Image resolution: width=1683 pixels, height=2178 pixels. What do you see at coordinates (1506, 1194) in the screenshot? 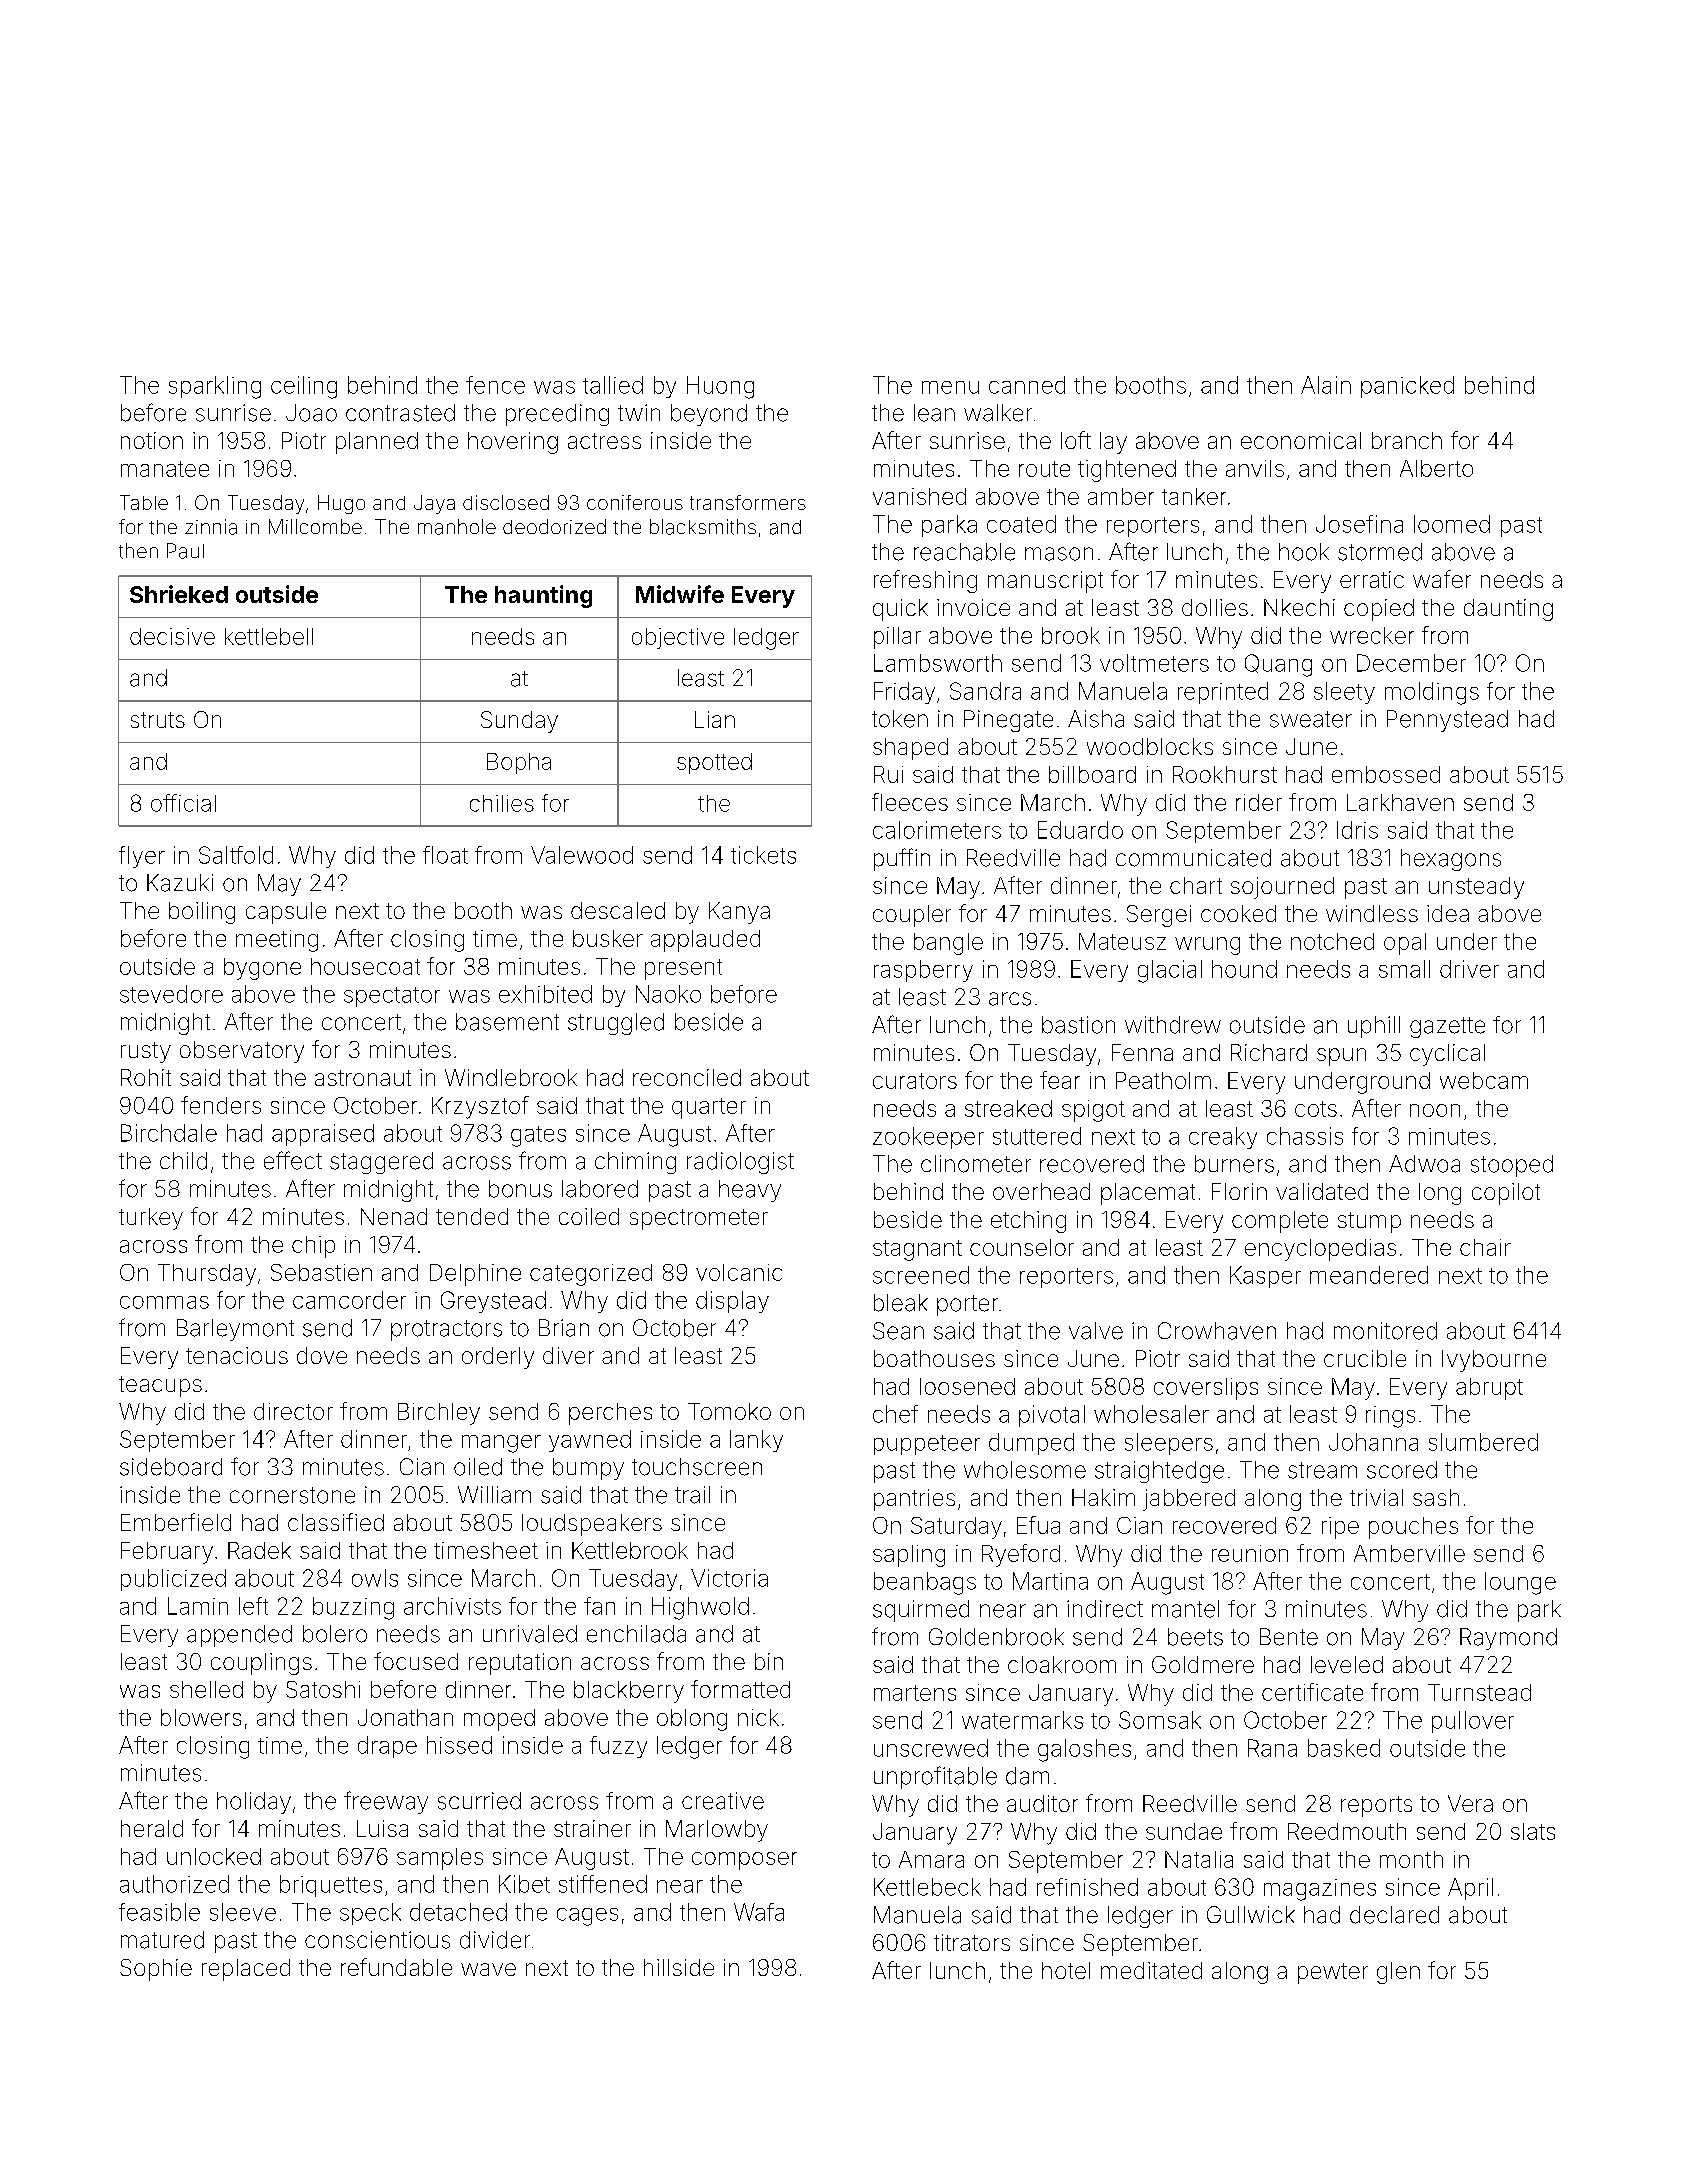
I see `copilot` at bounding box center [1506, 1194].
